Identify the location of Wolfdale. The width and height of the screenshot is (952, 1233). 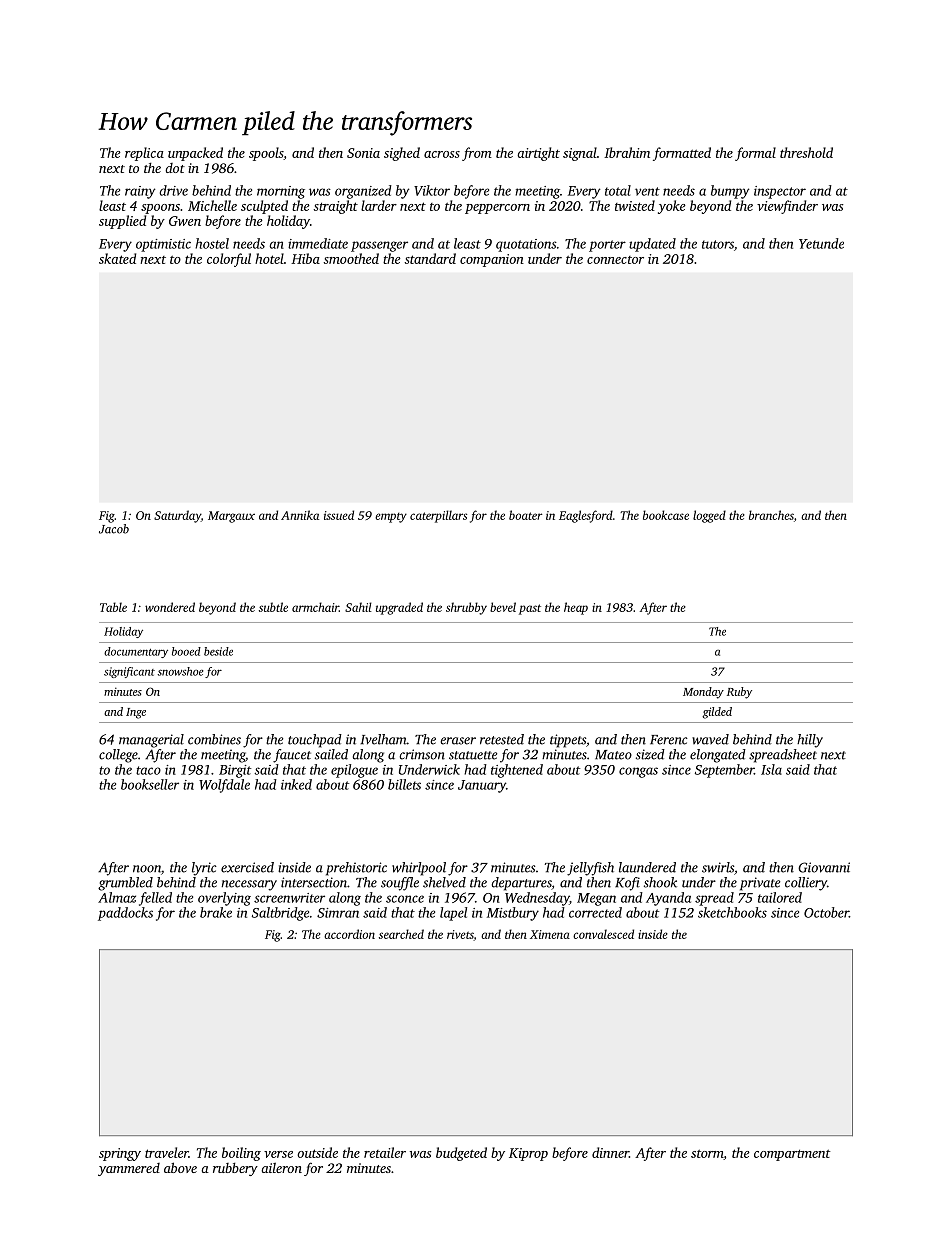
(224, 786).
